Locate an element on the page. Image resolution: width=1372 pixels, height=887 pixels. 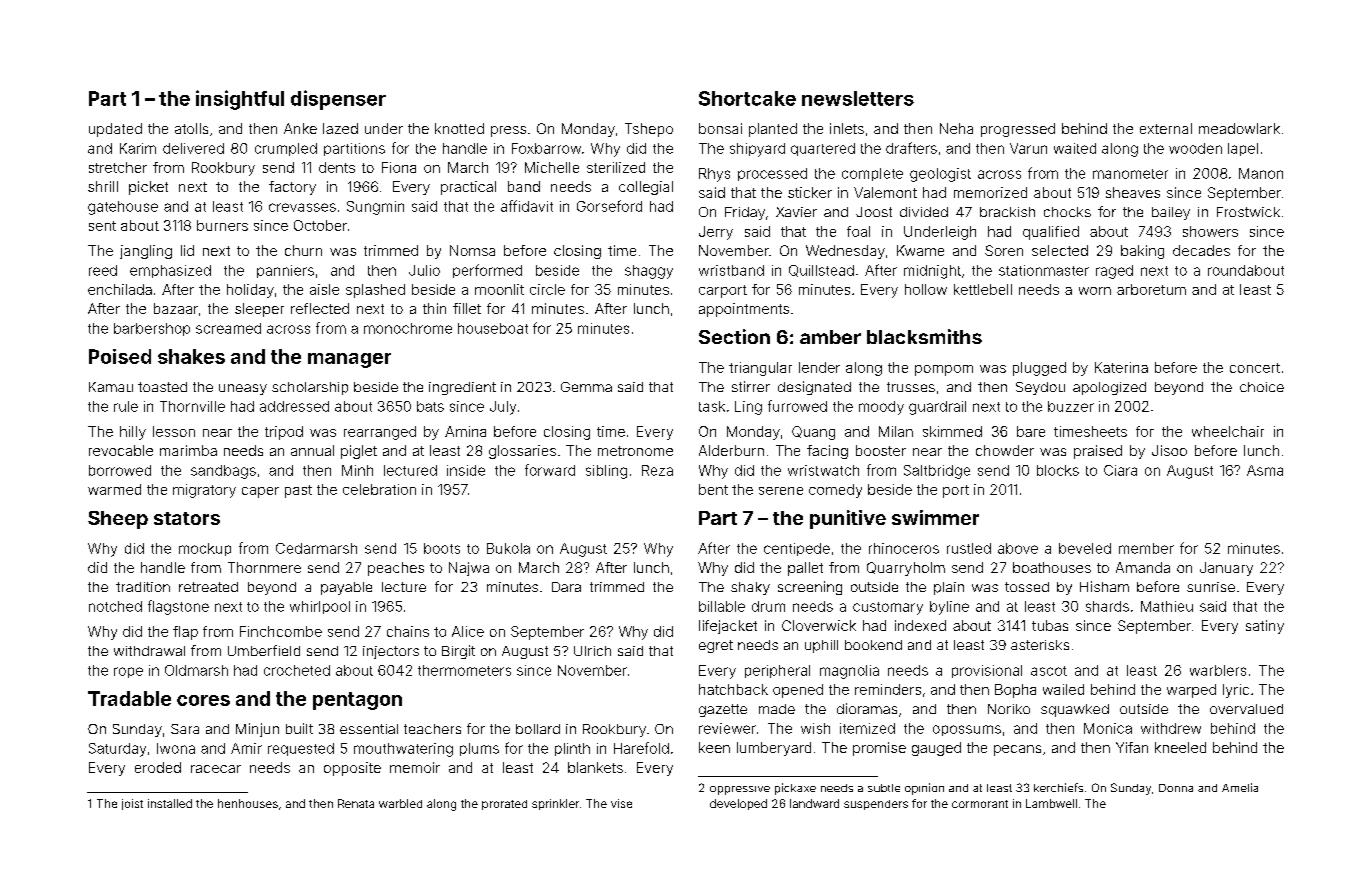
warped is located at coordinates (1191, 691).
